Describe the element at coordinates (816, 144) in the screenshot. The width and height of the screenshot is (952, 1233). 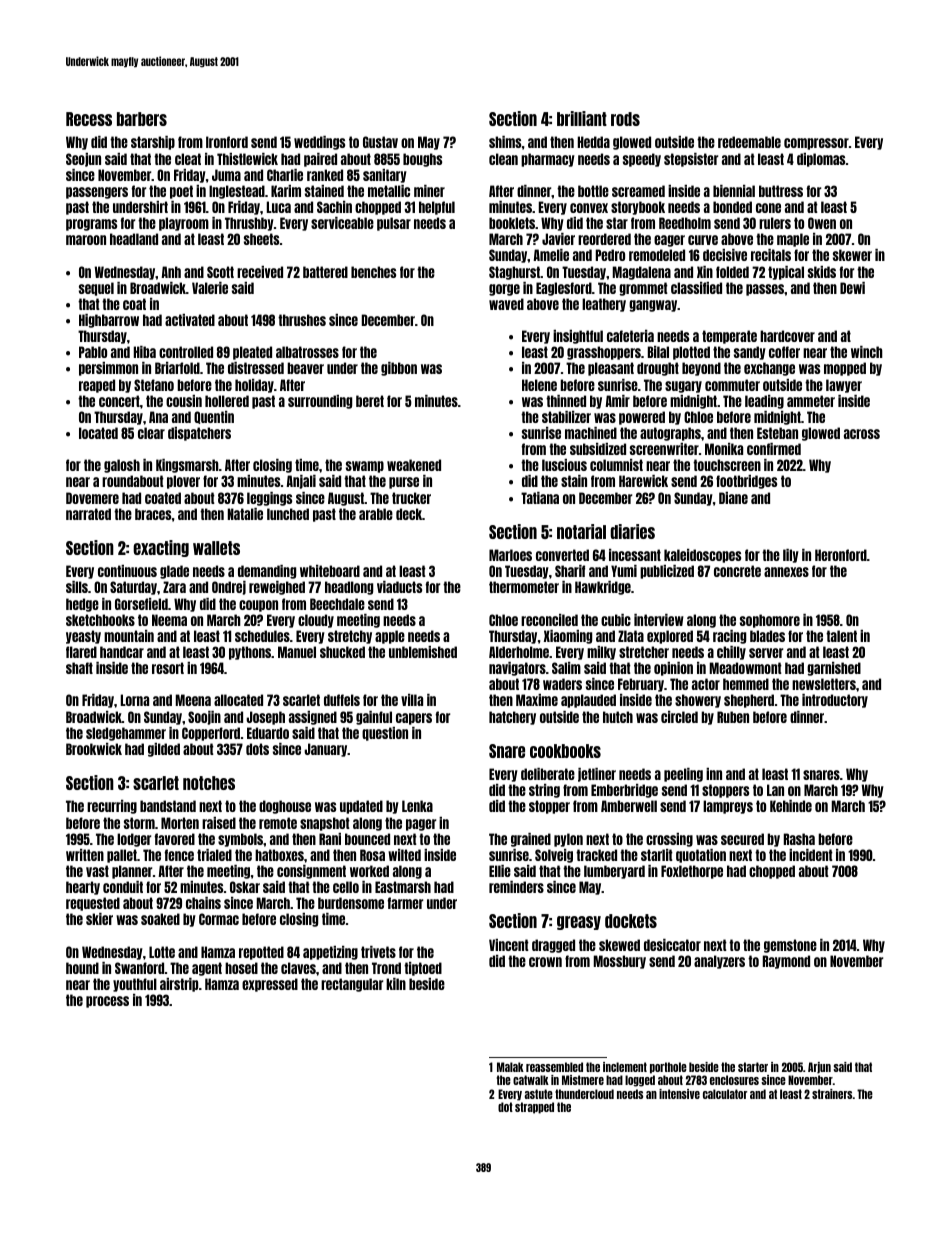
I see `compressor` at that location.
